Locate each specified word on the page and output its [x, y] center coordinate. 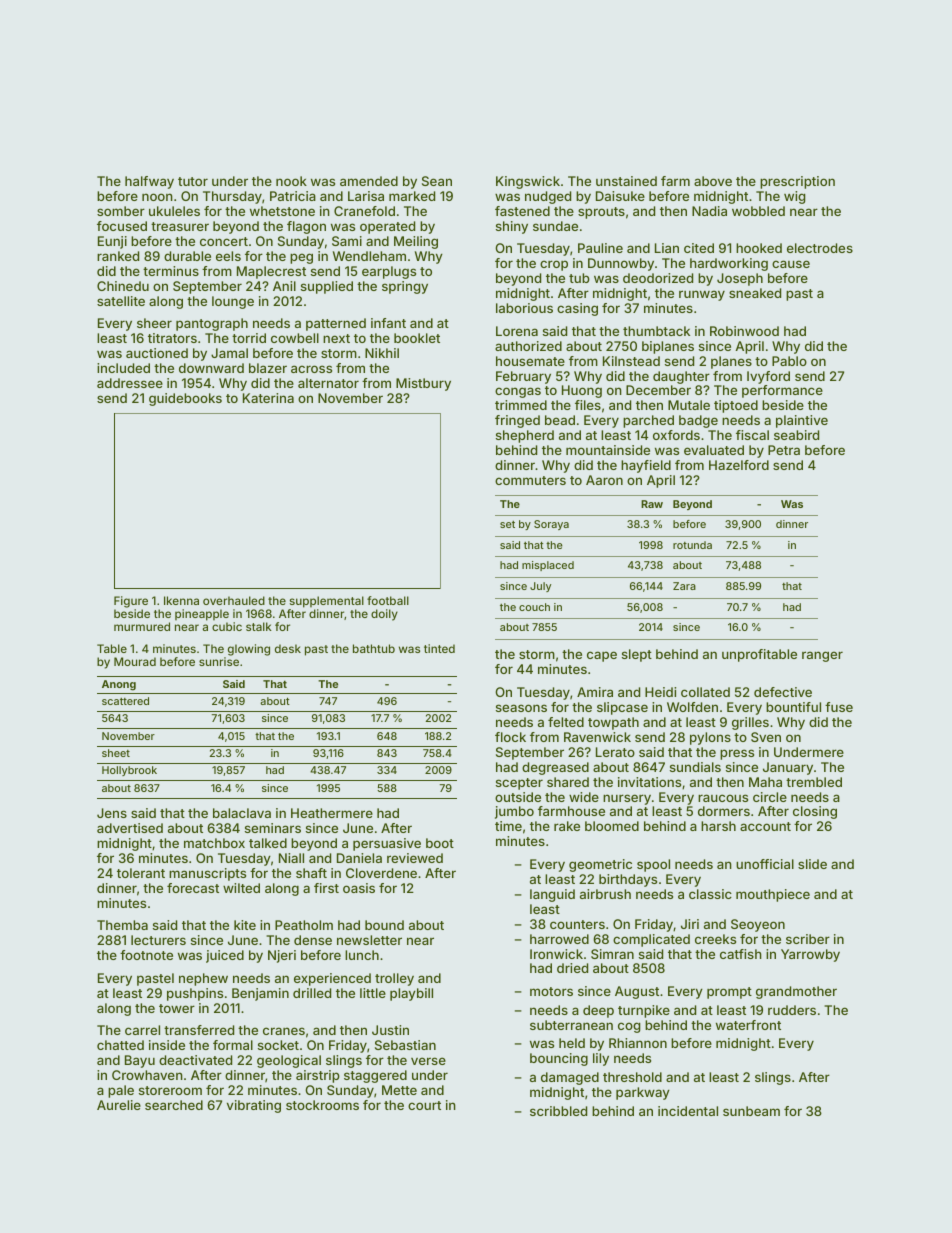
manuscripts [207, 874]
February [523, 377]
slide [812, 864]
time [508, 826]
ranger [822, 656]
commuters [530, 480]
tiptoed [736, 406]
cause [791, 264]
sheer [154, 323]
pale [121, 1091]
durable [187, 256]
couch [534, 607]
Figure [131, 602]
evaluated [714, 450]
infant [388, 323]
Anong [119, 685]
